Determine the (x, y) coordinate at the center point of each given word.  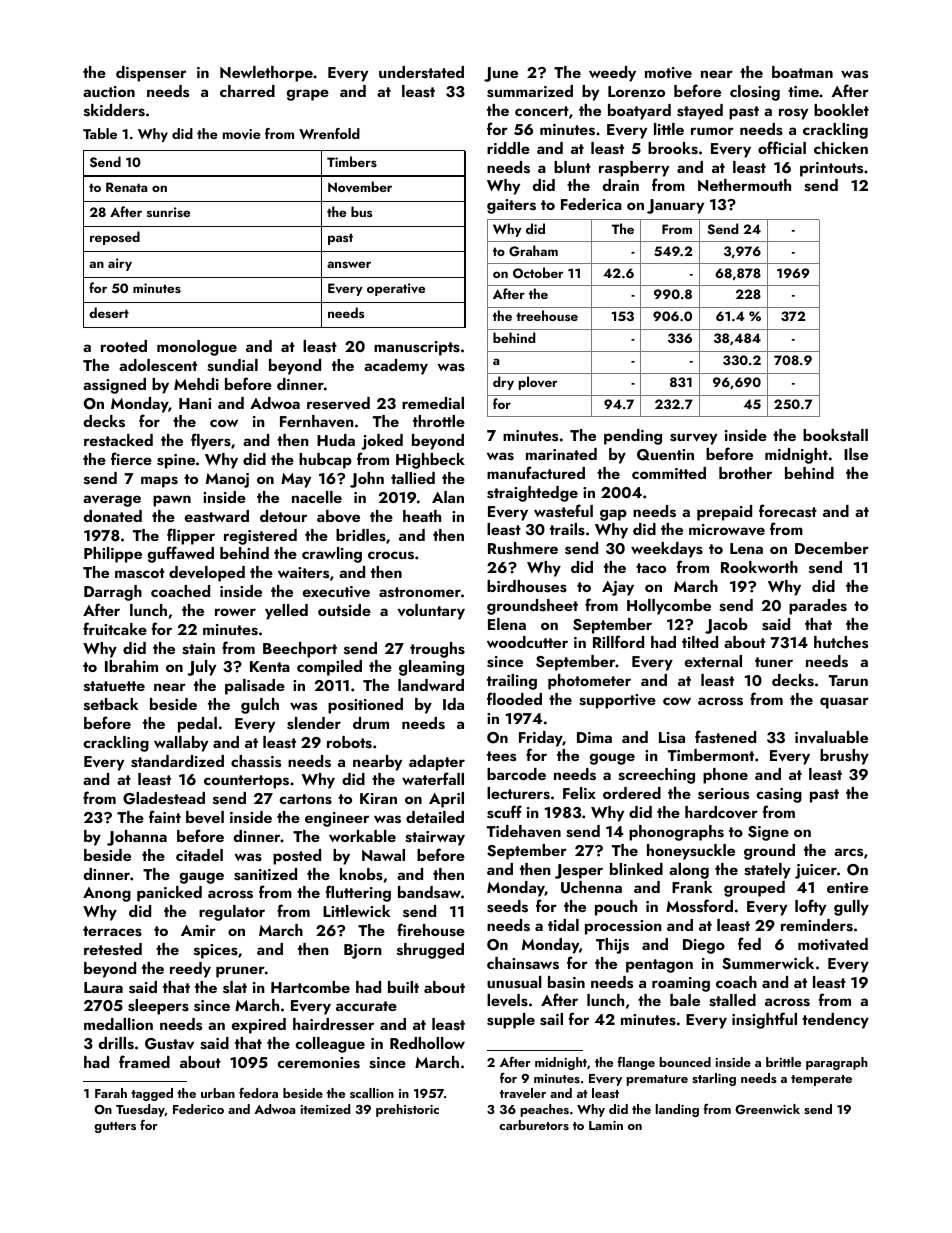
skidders (114, 110)
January (675, 206)
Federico (198, 1109)
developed (207, 574)
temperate (821, 1080)
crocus (391, 555)
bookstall (835, 435)
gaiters (511, 206)
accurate (366, 1006)
